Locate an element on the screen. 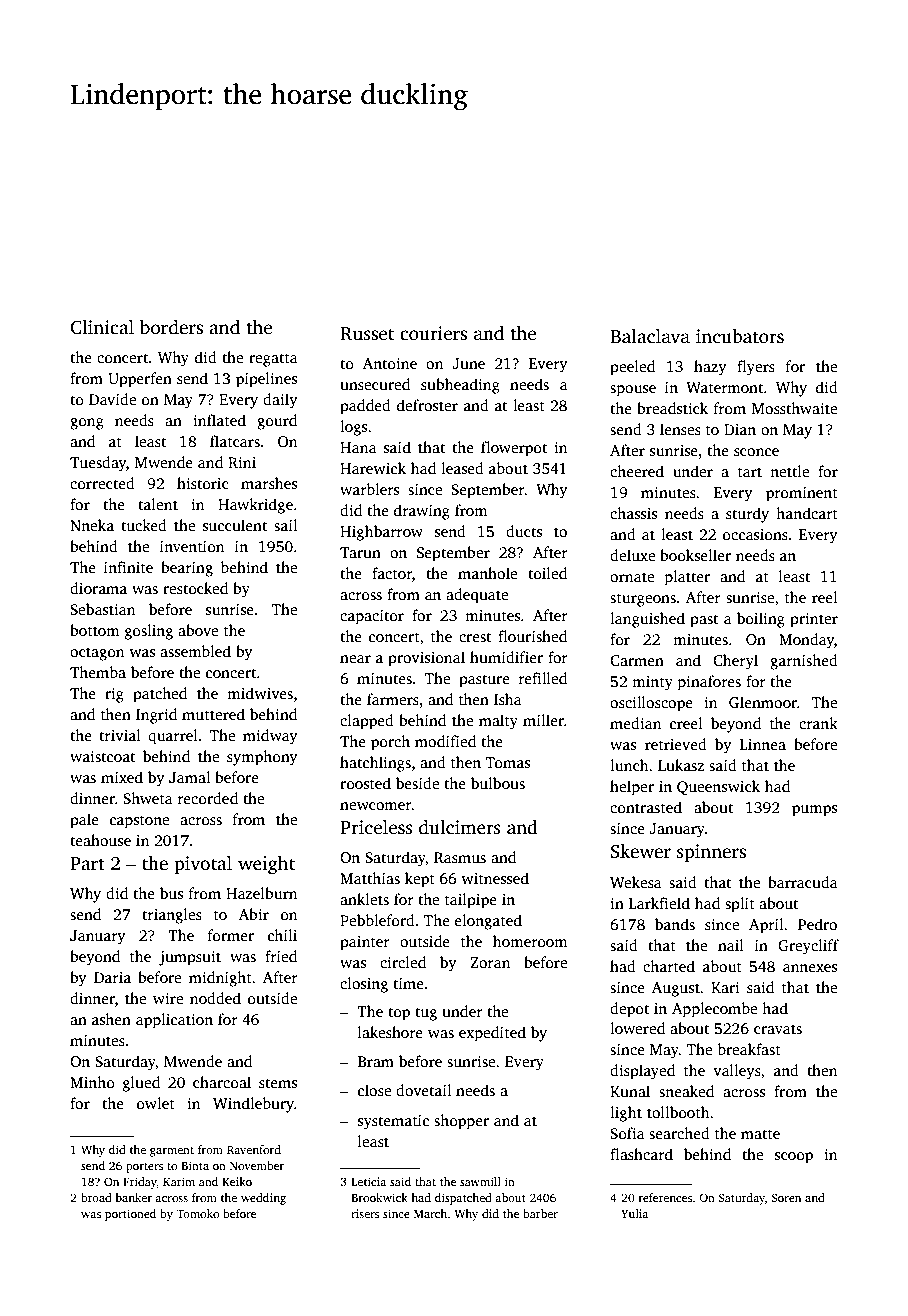 The height and width of the screenshot is (1316, 908). Clinical is located at coordinates (102, 327).
